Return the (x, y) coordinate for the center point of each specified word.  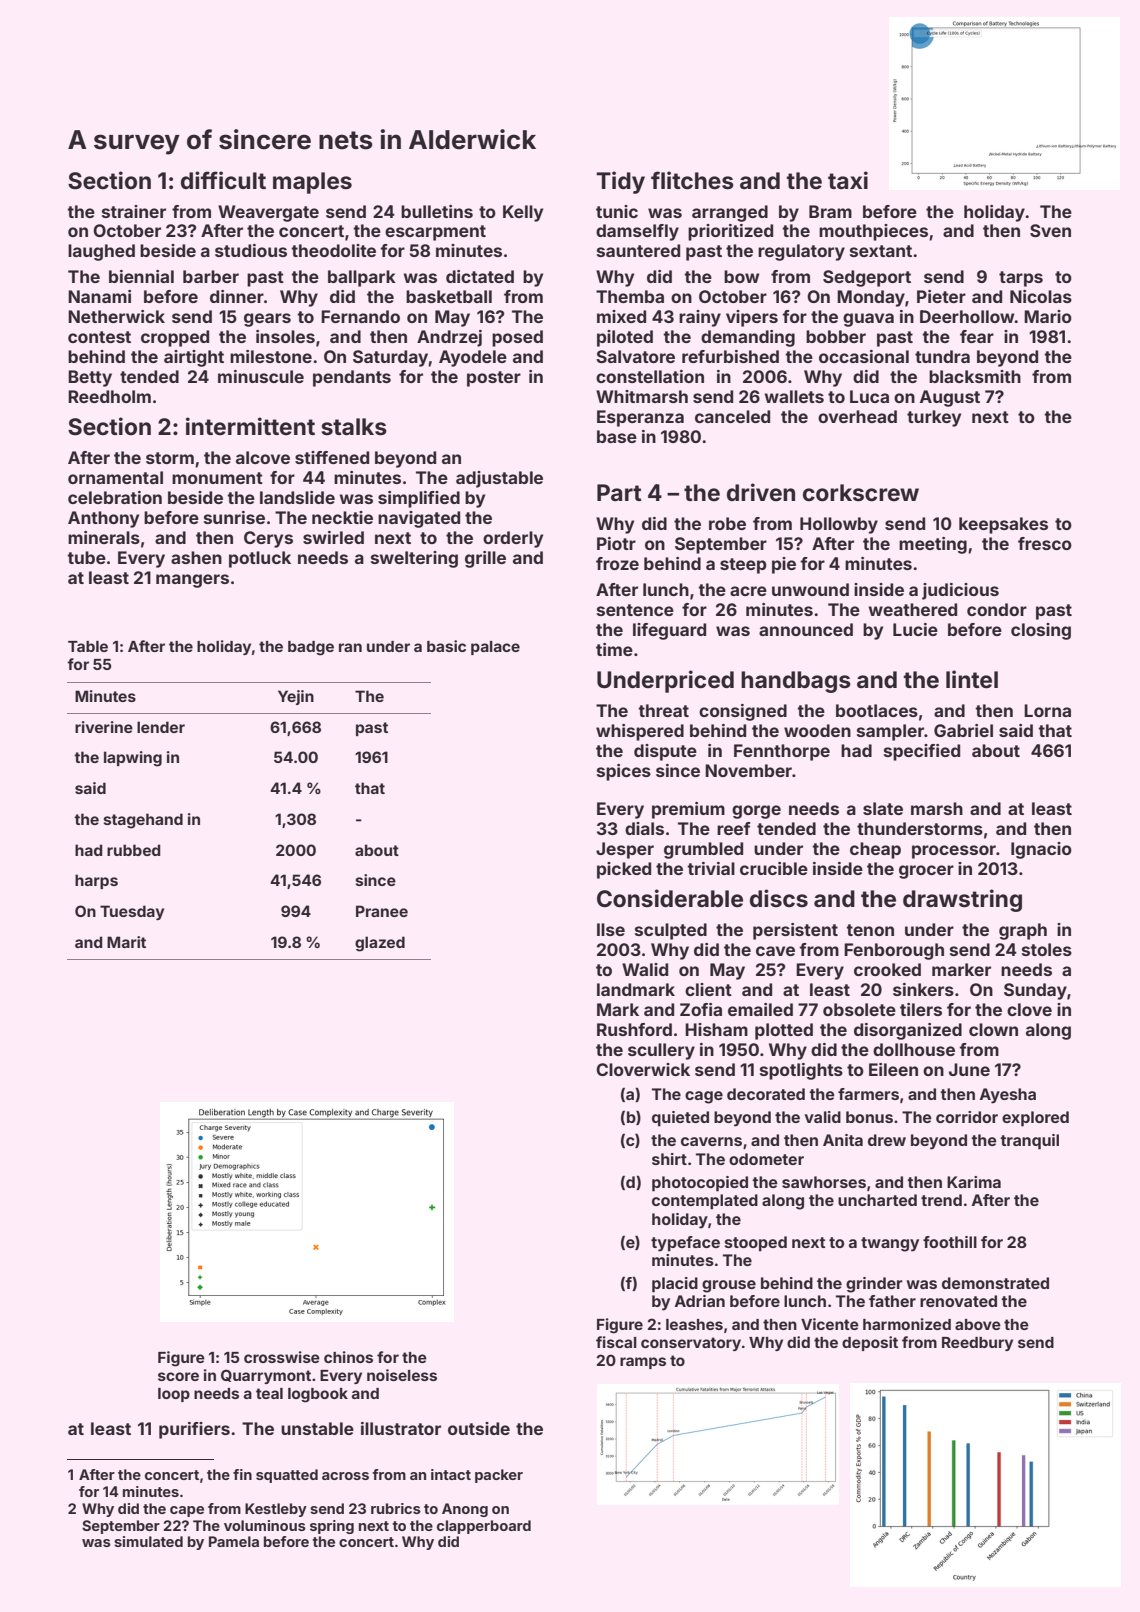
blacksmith (975, 376)
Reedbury (977, 1344)
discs (779, 898)
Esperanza (640, 418)
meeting (933, 545)
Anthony (103, 519)
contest (99, 337)
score (178, 1376)
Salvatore (635, 356)
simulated (148, 1541)
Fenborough (894, 951)
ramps (643, 1363)
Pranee (382, 911)
